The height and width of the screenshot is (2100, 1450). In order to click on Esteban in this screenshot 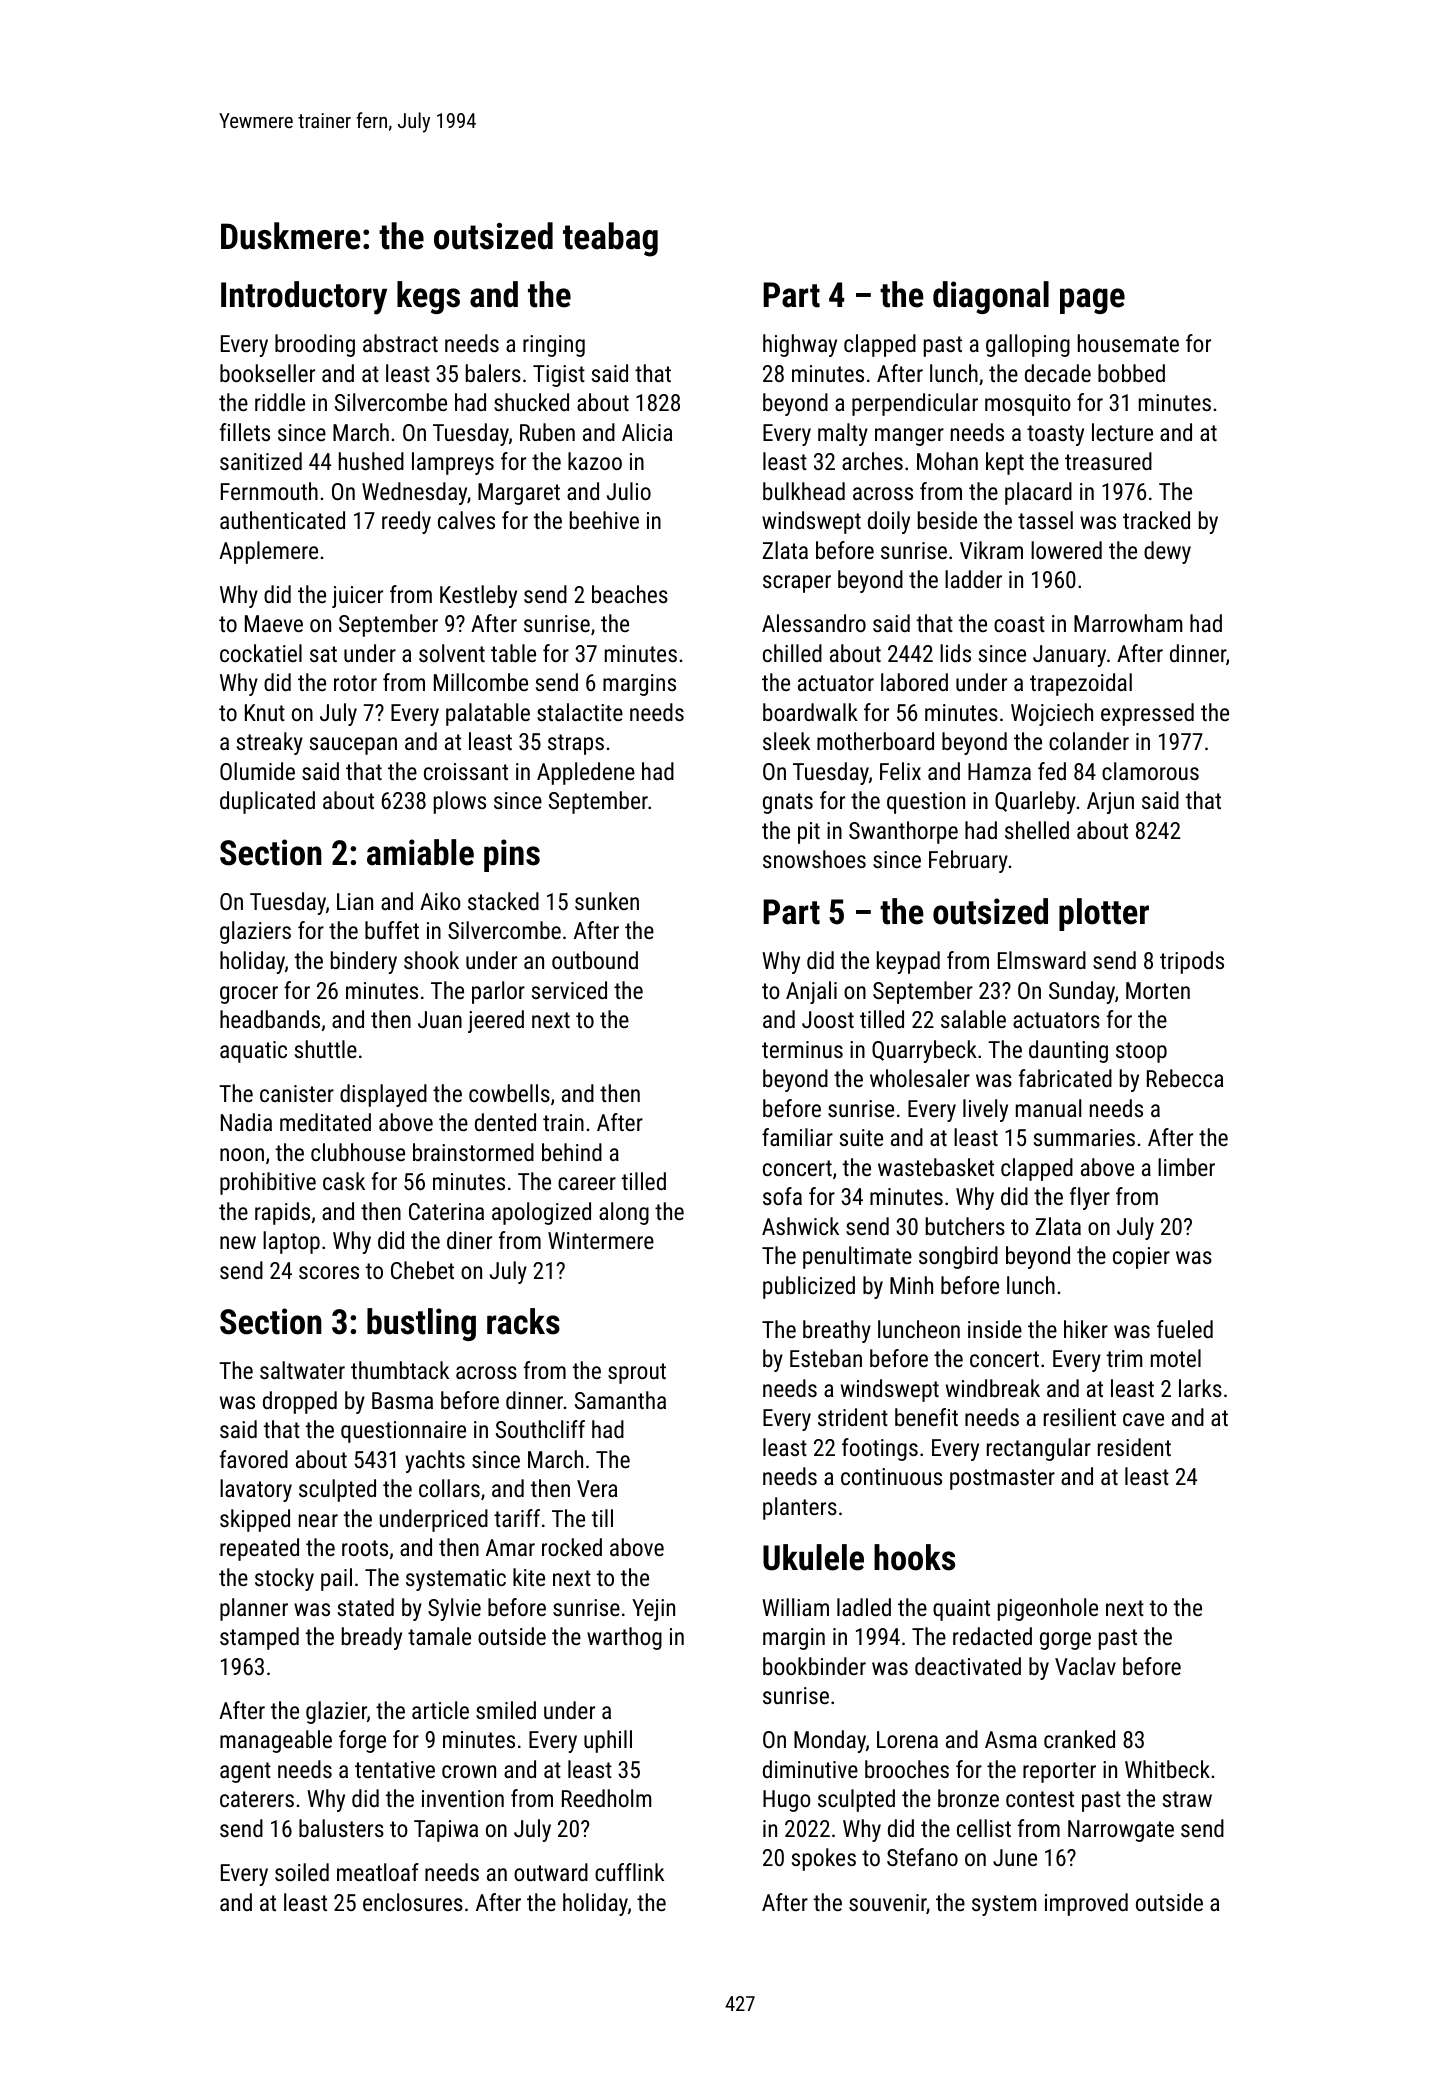, I will do `click(826, 1358)`.
